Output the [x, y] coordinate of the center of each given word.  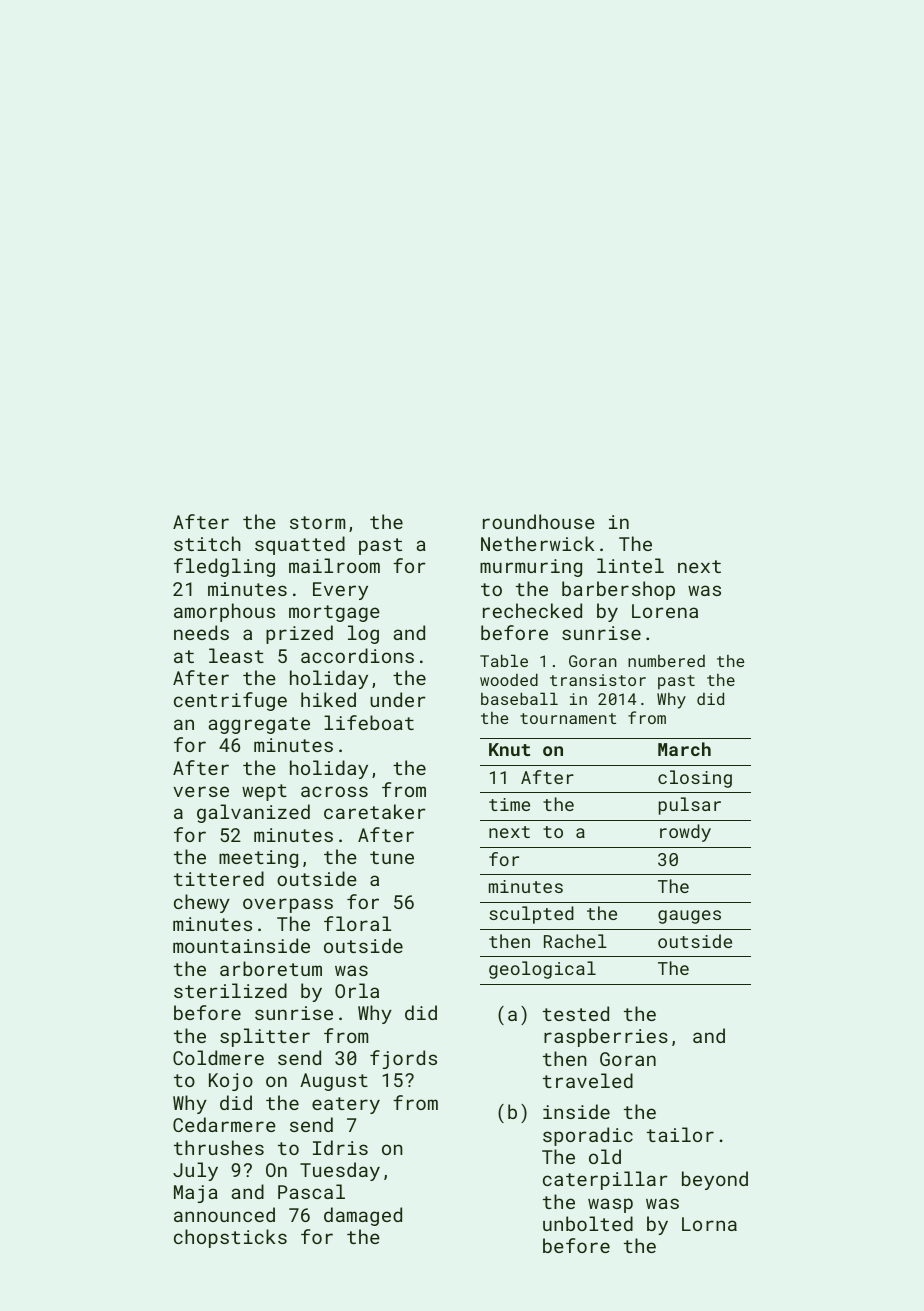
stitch [207, 543]
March [684, 749]
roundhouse [539, 521]
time [509, 804]
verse [201, 791]
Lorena [665, 611]
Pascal [311, 1191]
